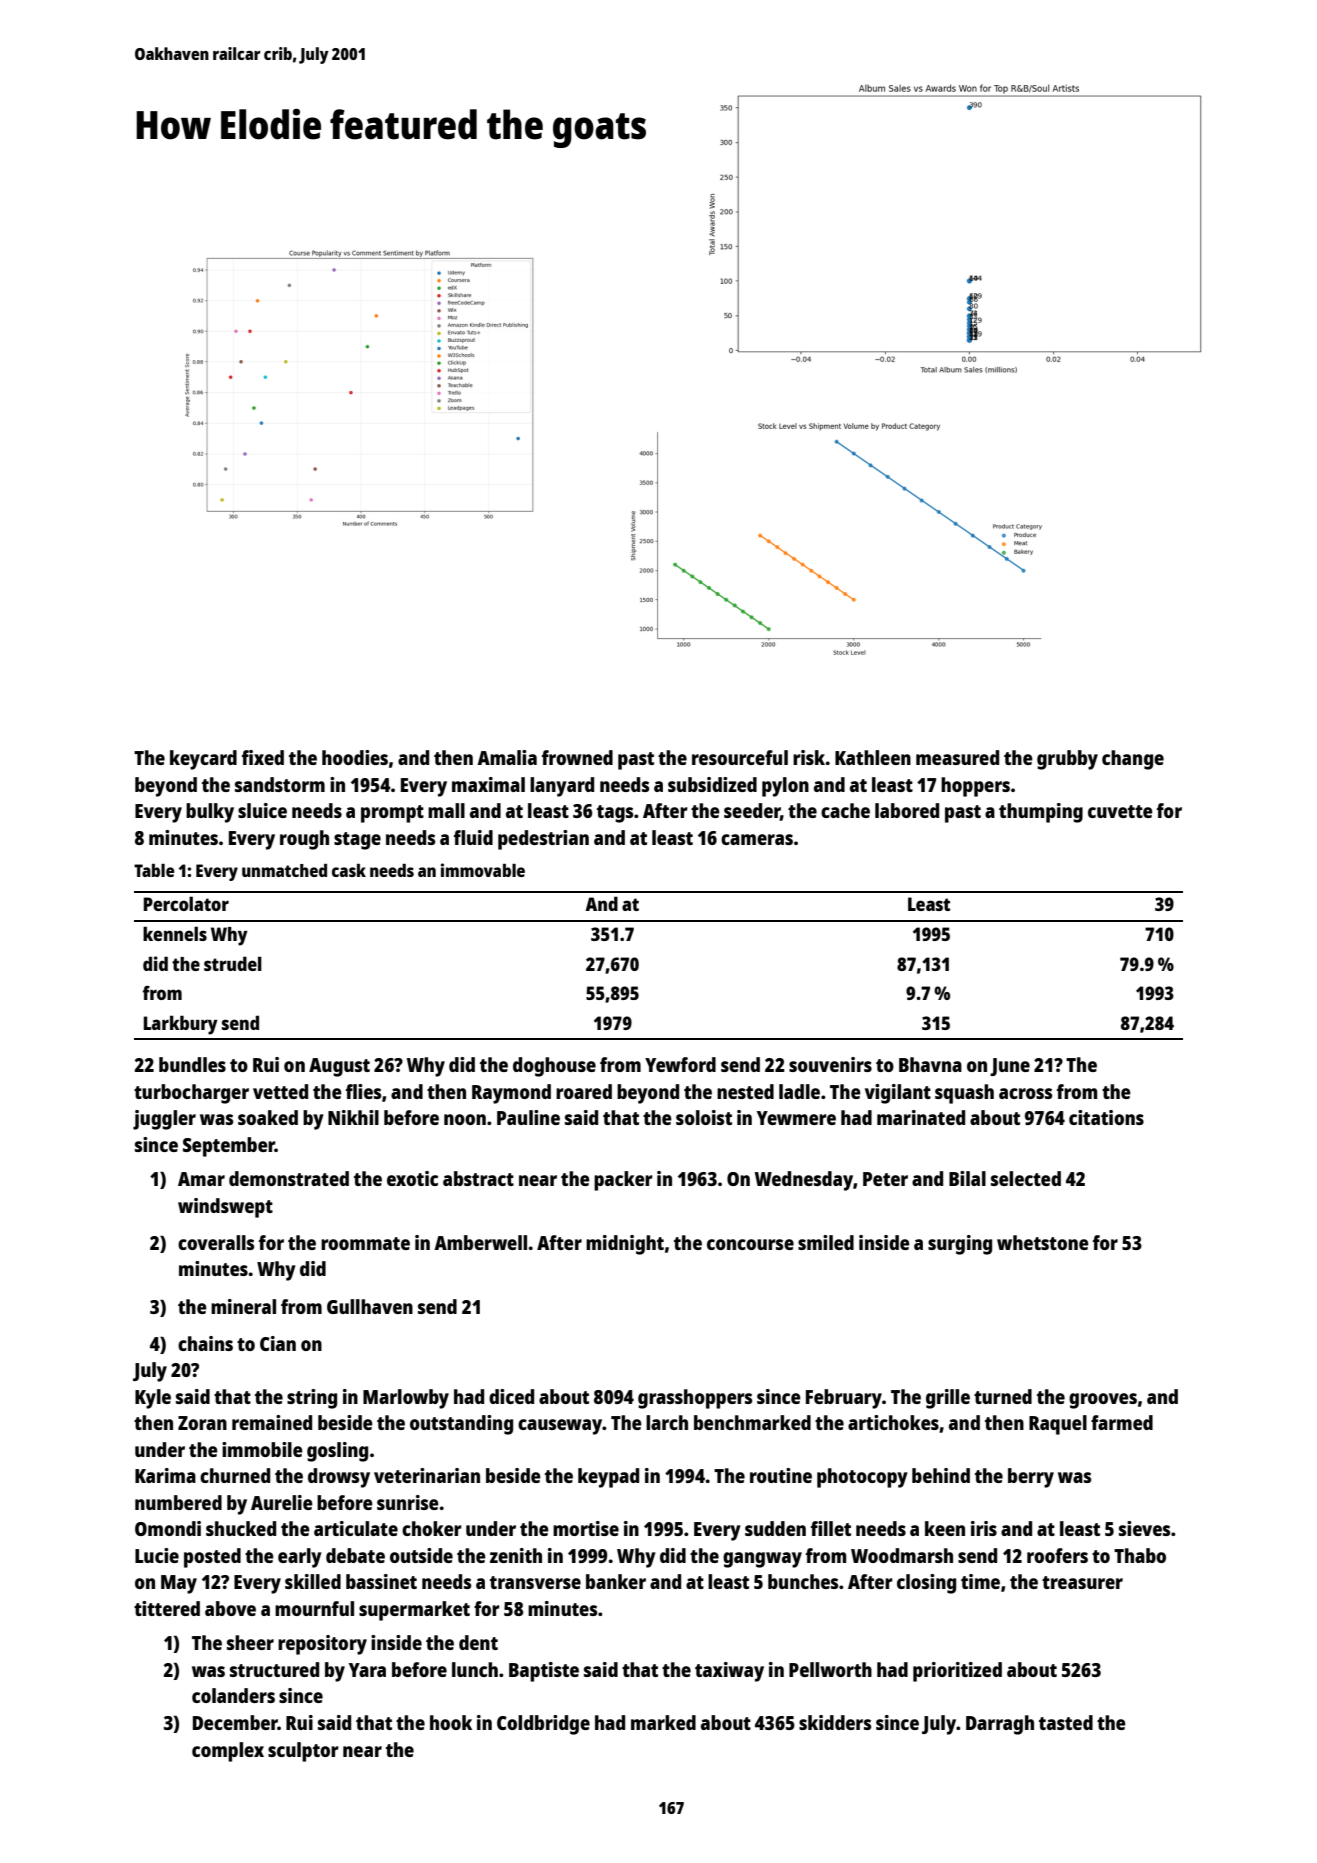  What do you see at coordinates (314, 1608) in the screenshot?
I see `mournful` at bounding box center [314, 1608].
